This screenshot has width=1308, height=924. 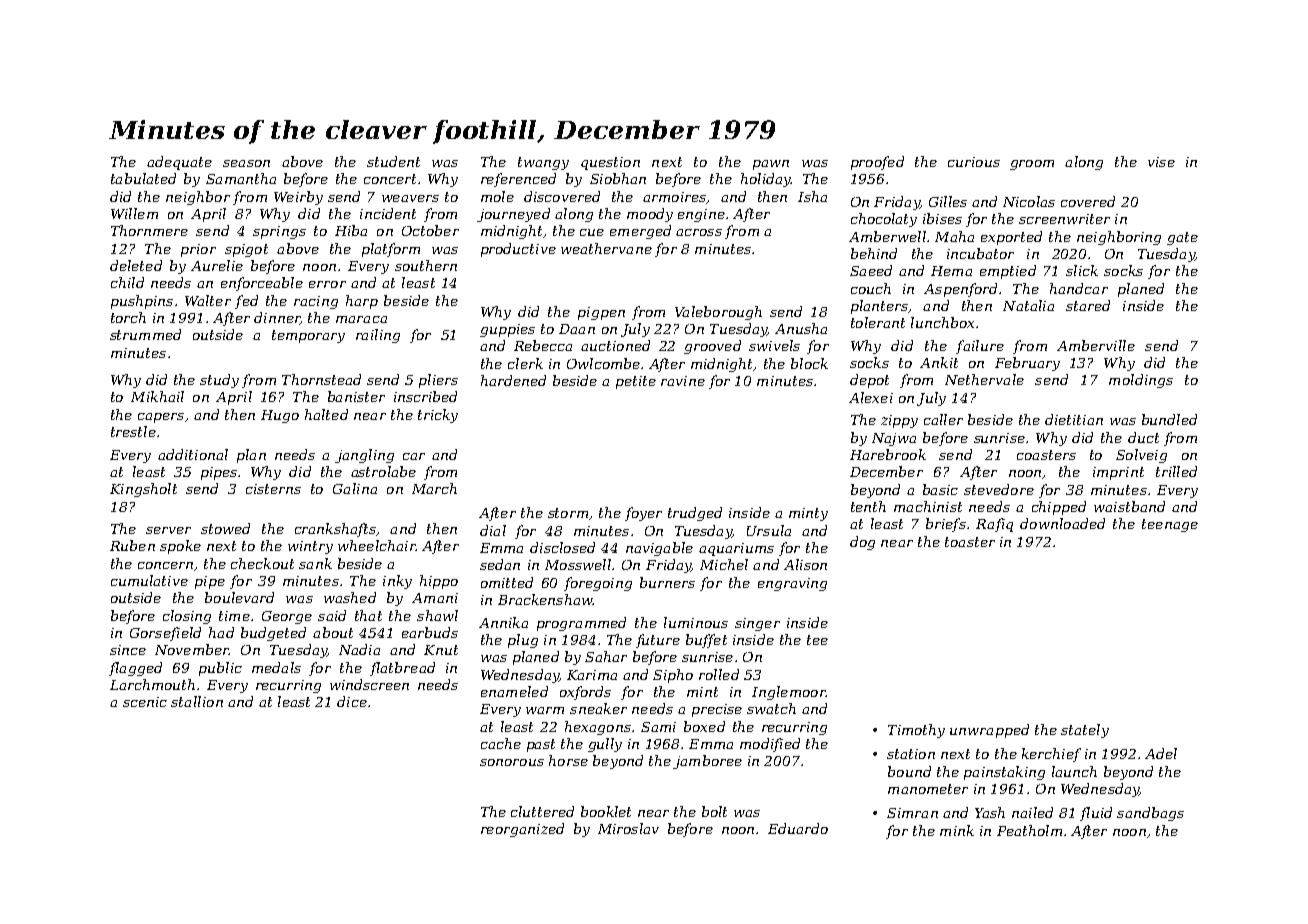 What do you see at coordinates (792, 584) in the screenshot?
I see `engraving` at bounding box center [792, 584].
